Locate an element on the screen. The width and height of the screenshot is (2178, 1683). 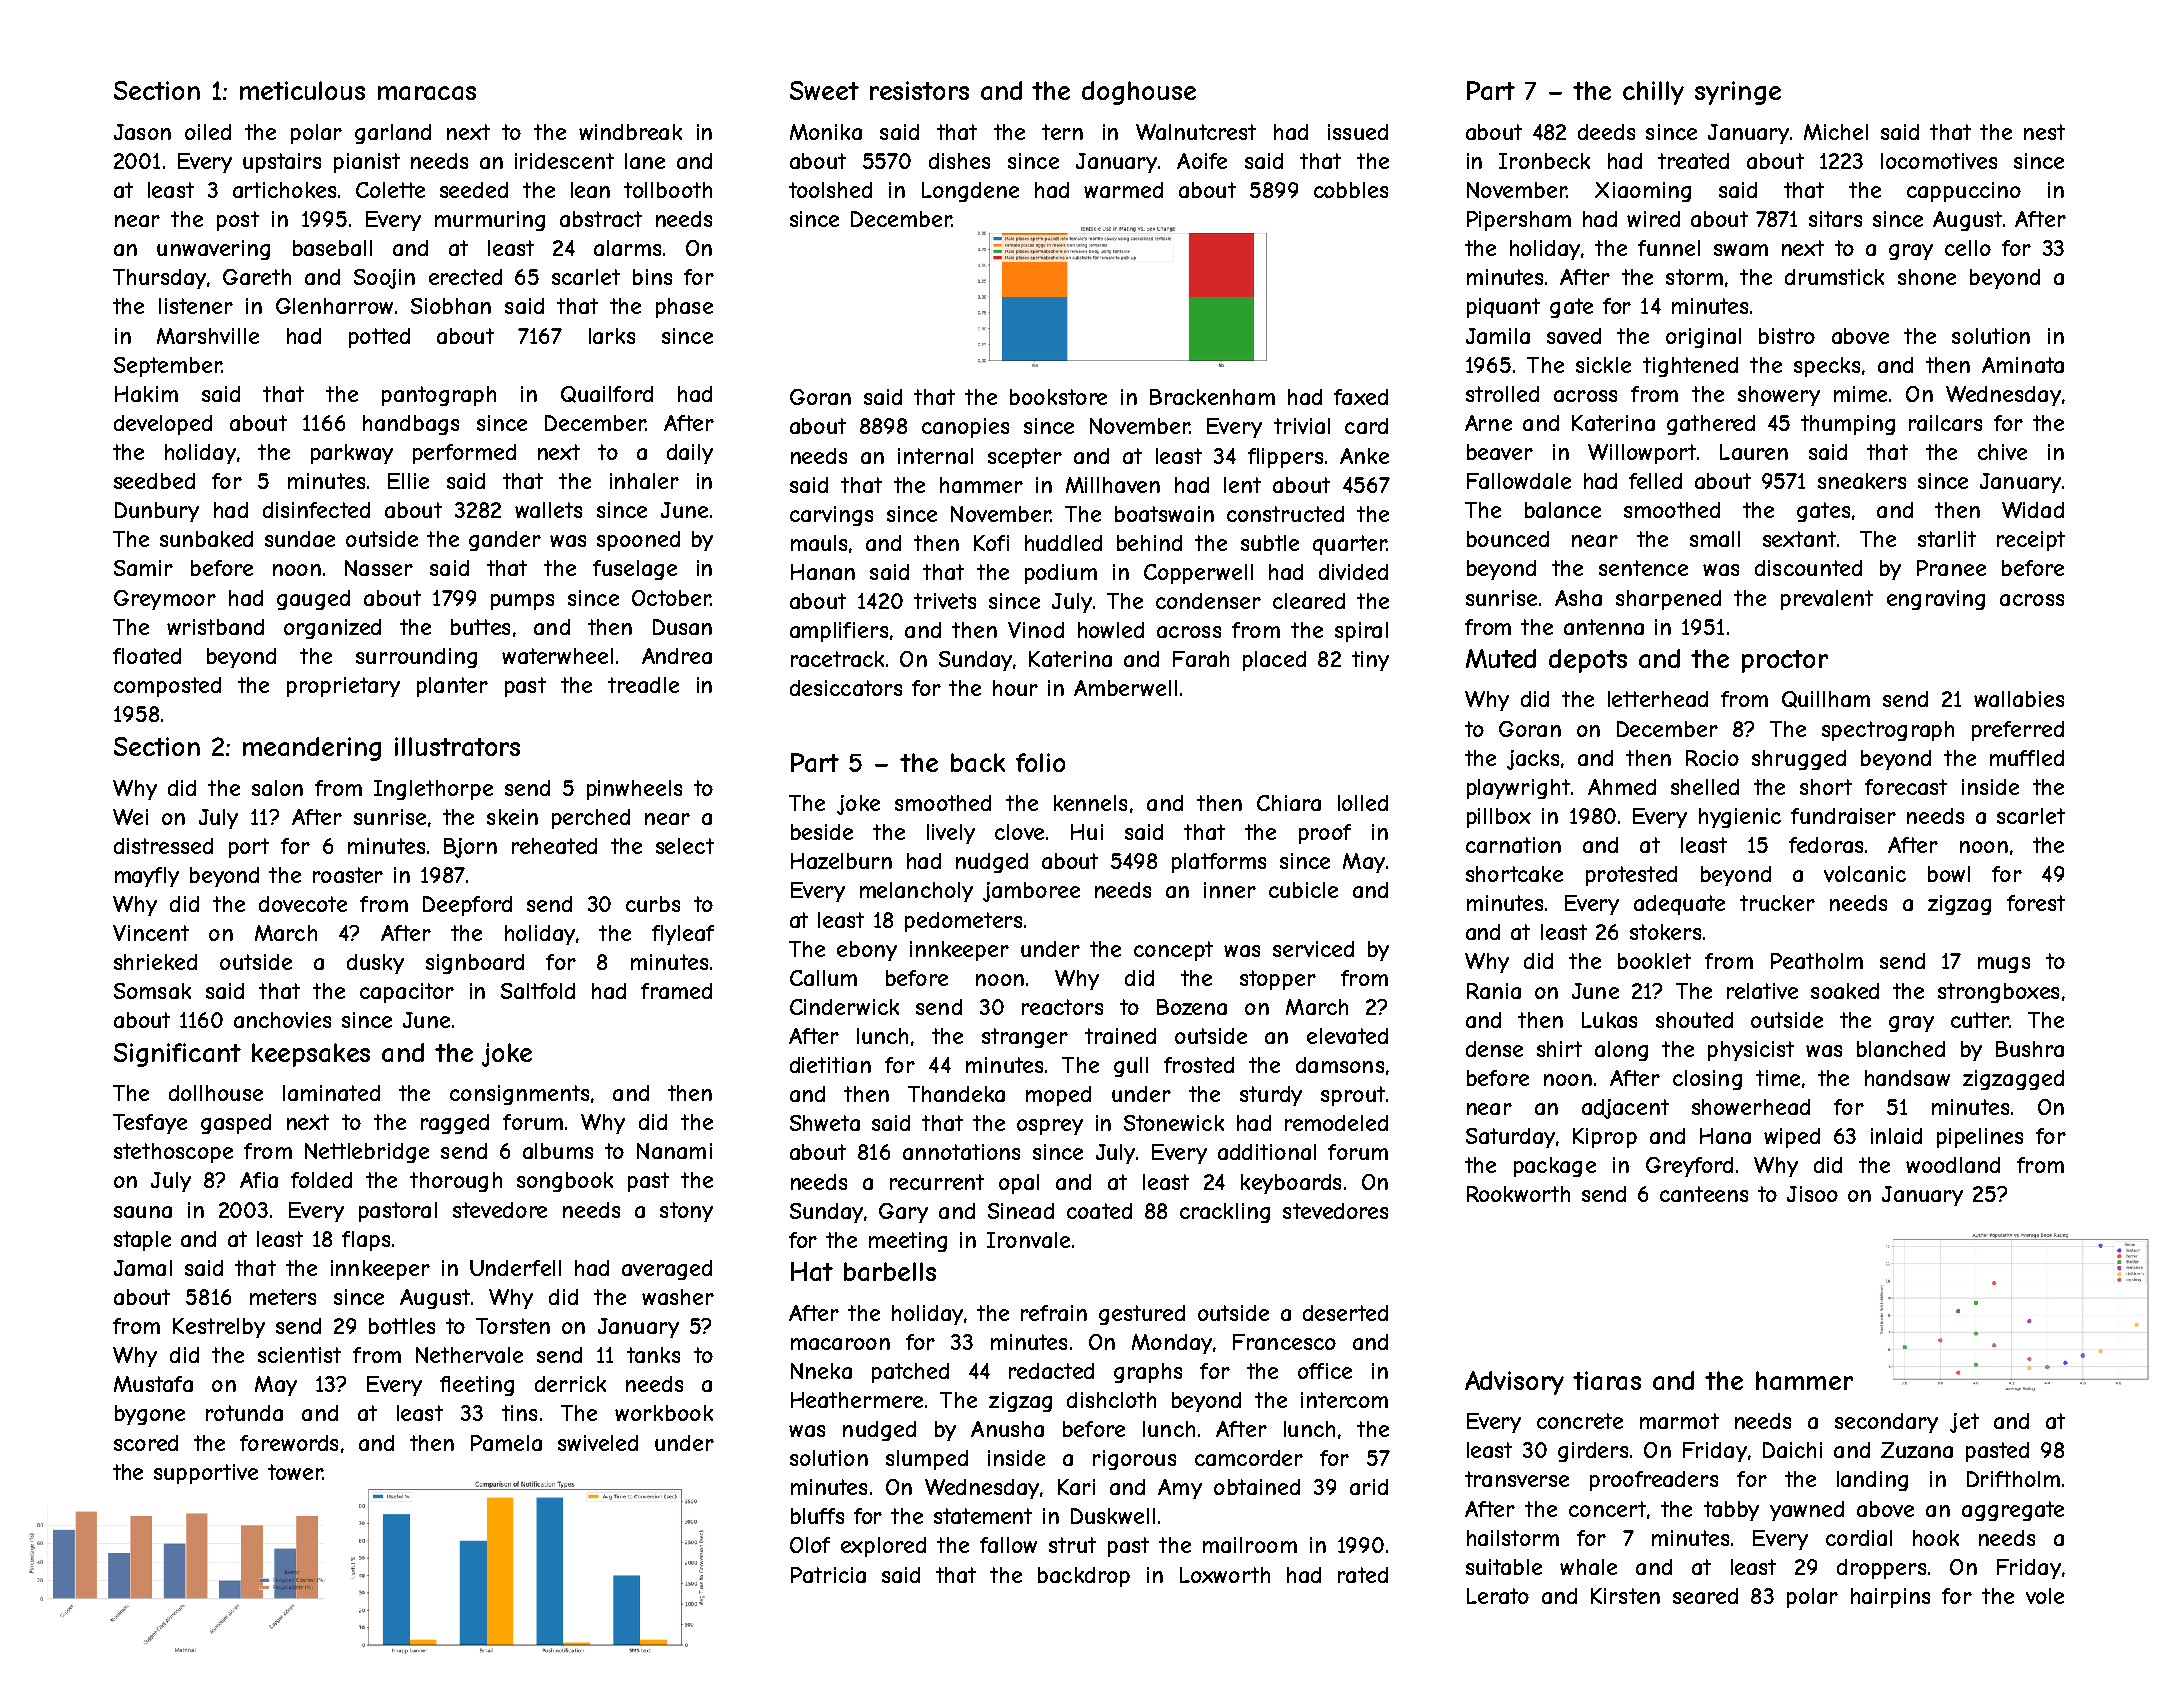
washer is located at coordinates (678, 1297).
